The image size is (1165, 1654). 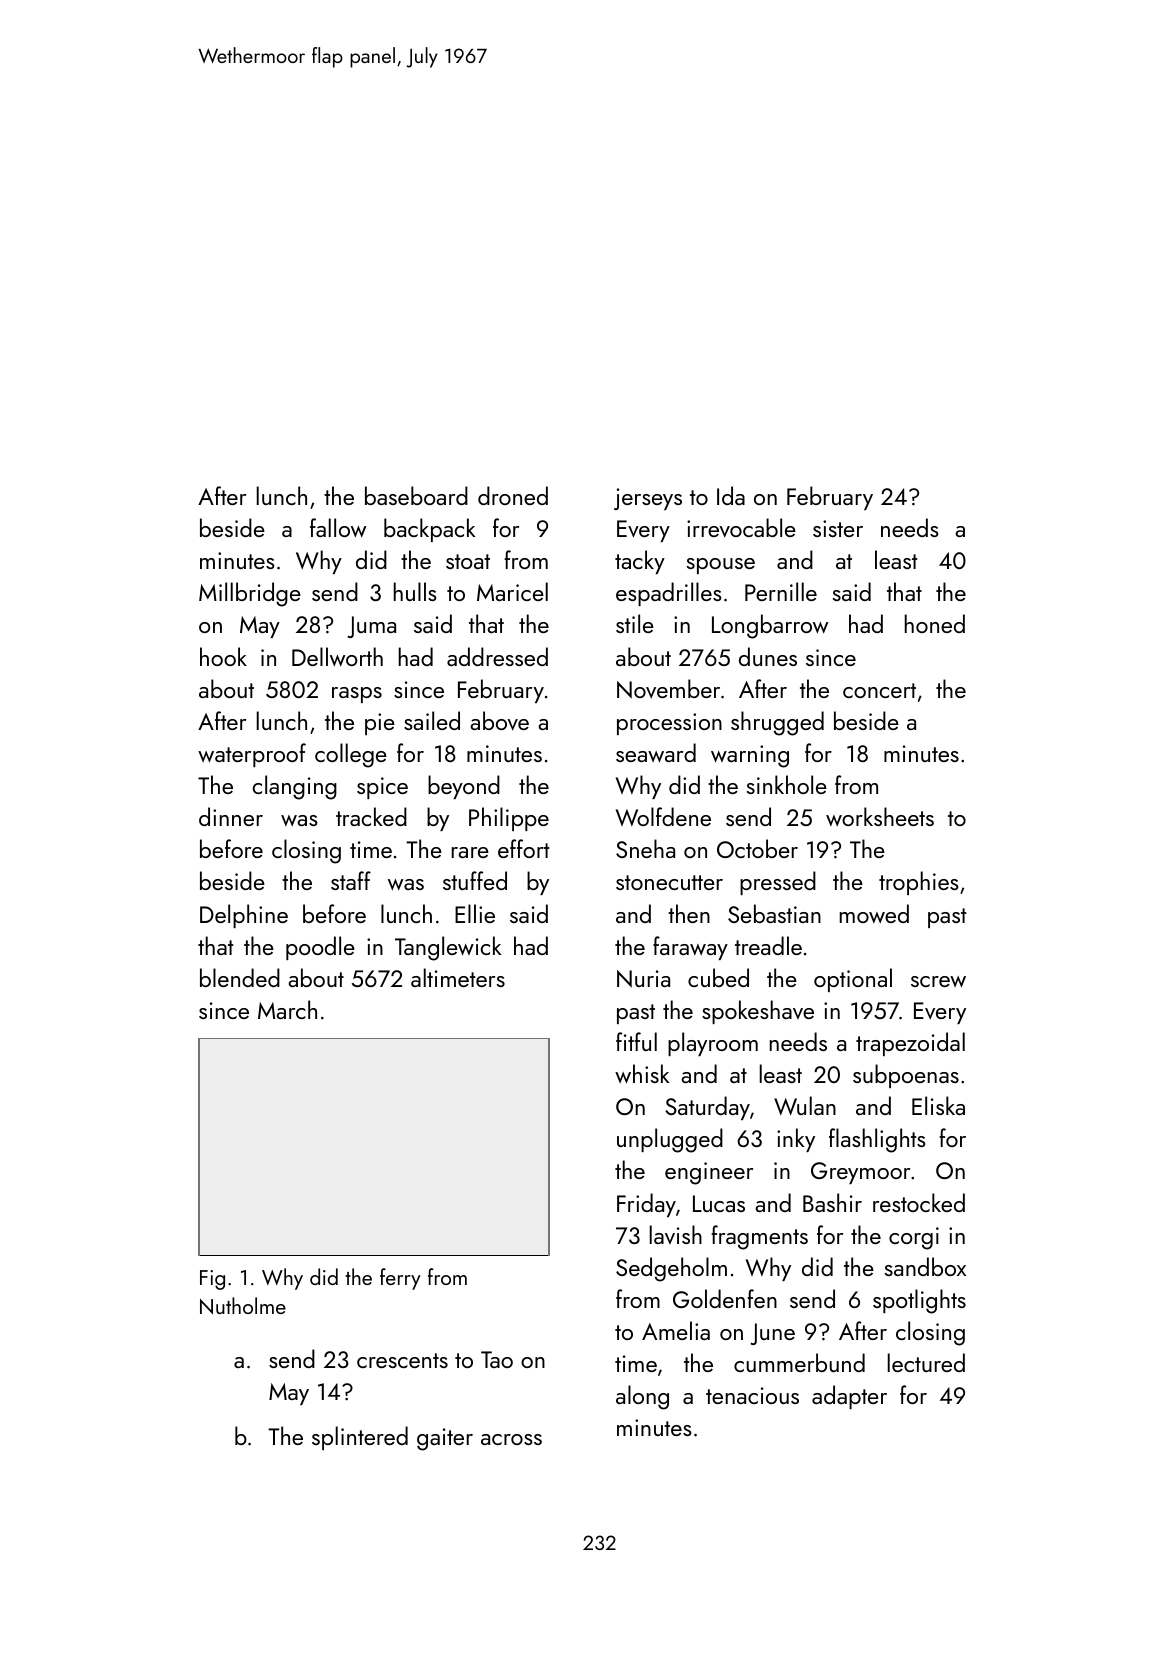 What do you see at coordinates (642, 1074) in the page?
I see `whisk` at bounding box center [642, 1074].
